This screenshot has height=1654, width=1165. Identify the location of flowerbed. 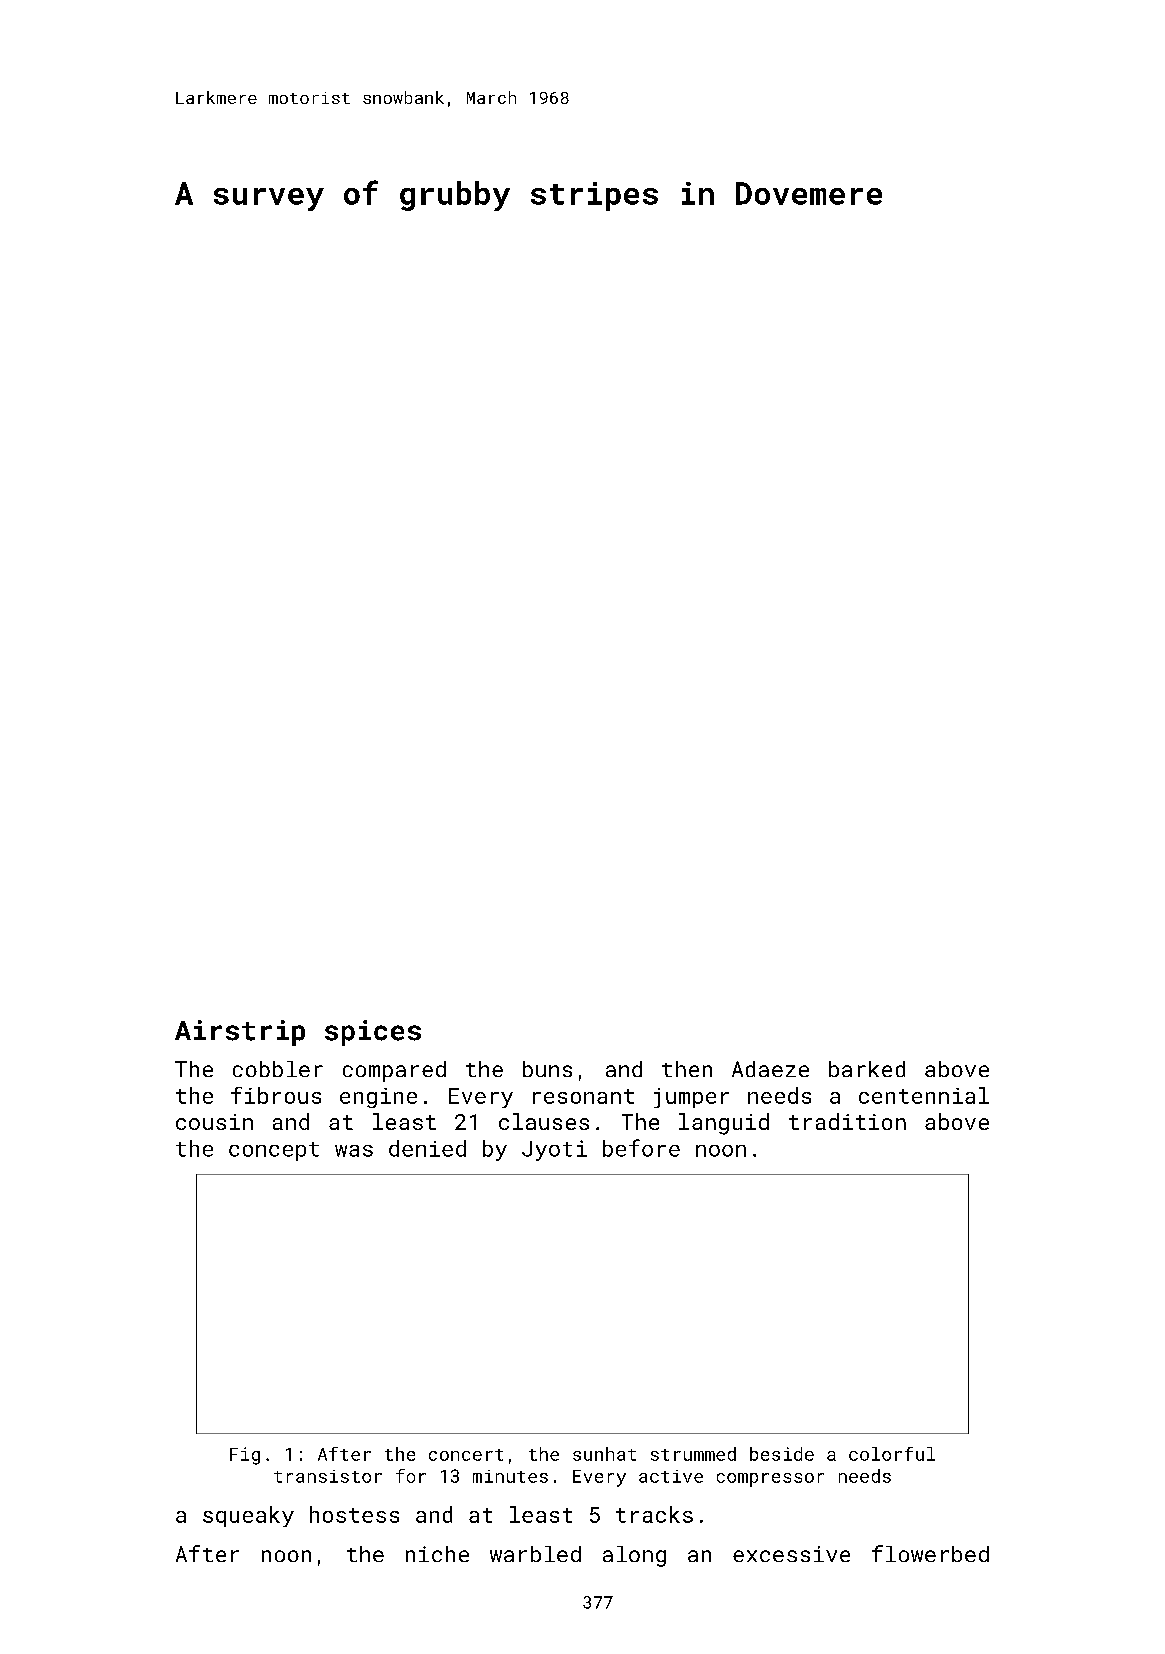
(930, 1553).
